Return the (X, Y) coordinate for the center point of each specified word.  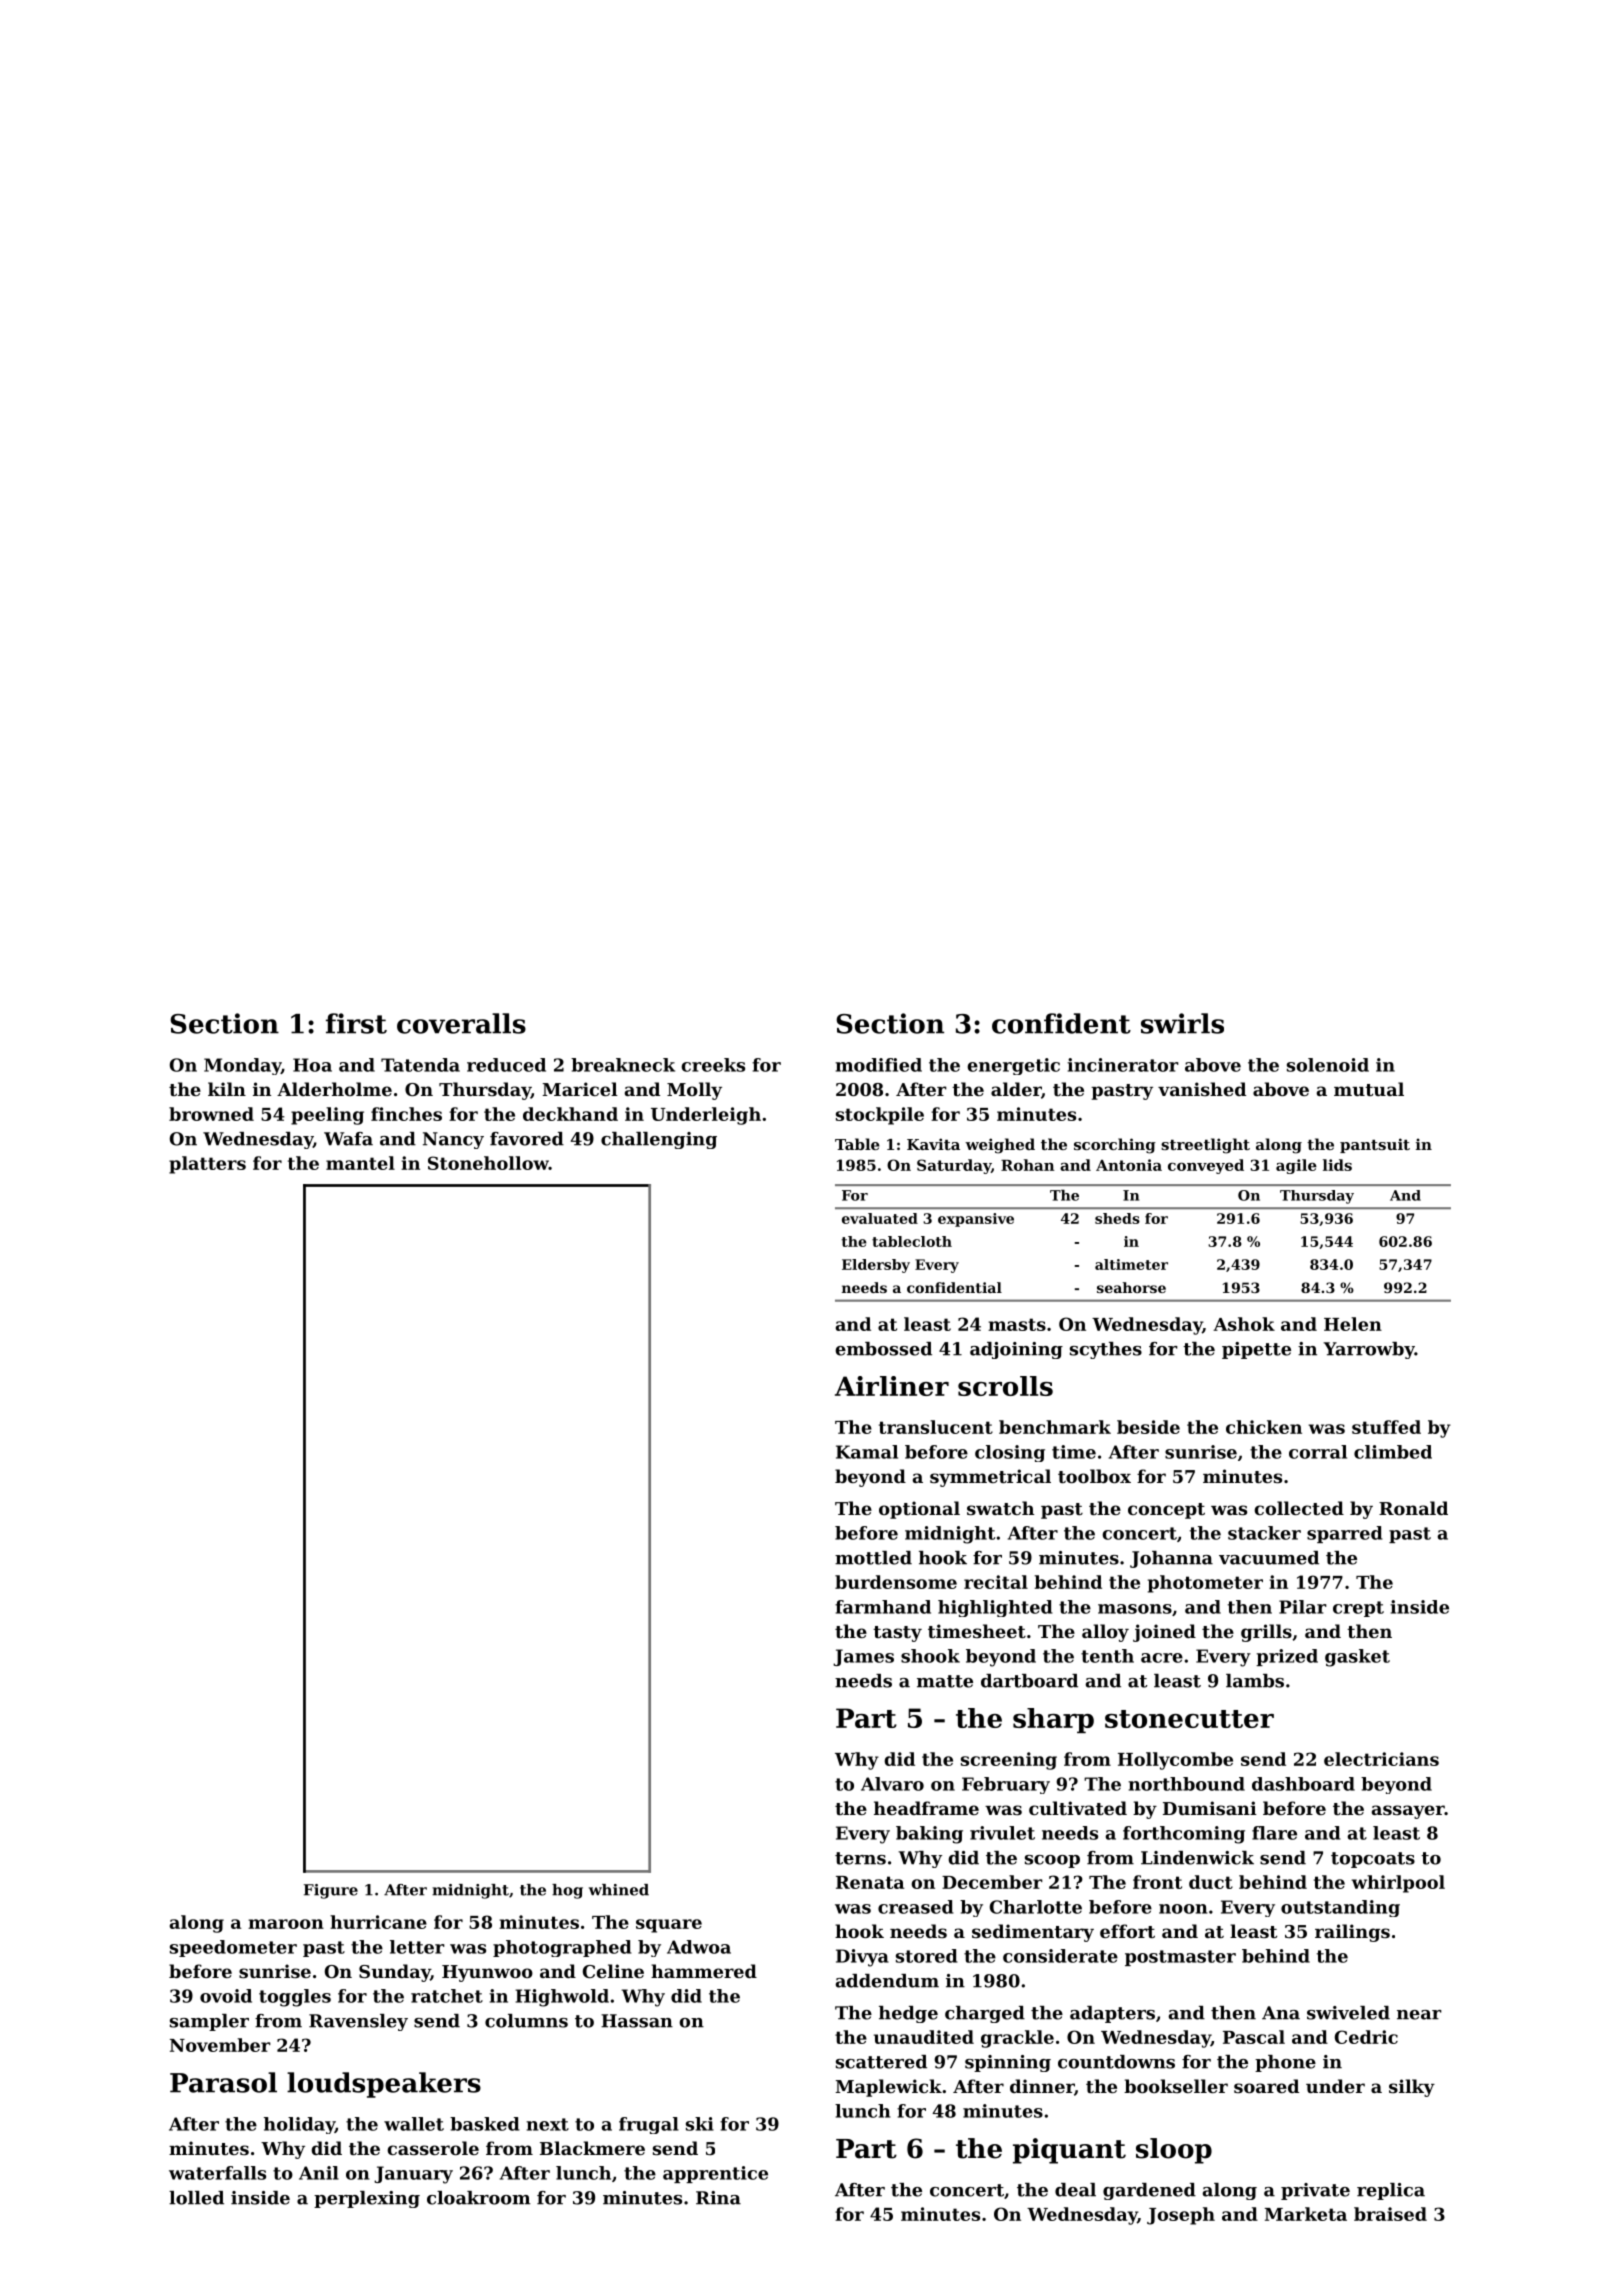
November (220, 2045)
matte (945, 1681)
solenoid (1328, 1065)
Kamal (867, 1452)
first (356, 1023)
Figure (331, 1891)
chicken (1264, 1427)
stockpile (880, 1116)
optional (919, 1510)
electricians (1381, 1759)
